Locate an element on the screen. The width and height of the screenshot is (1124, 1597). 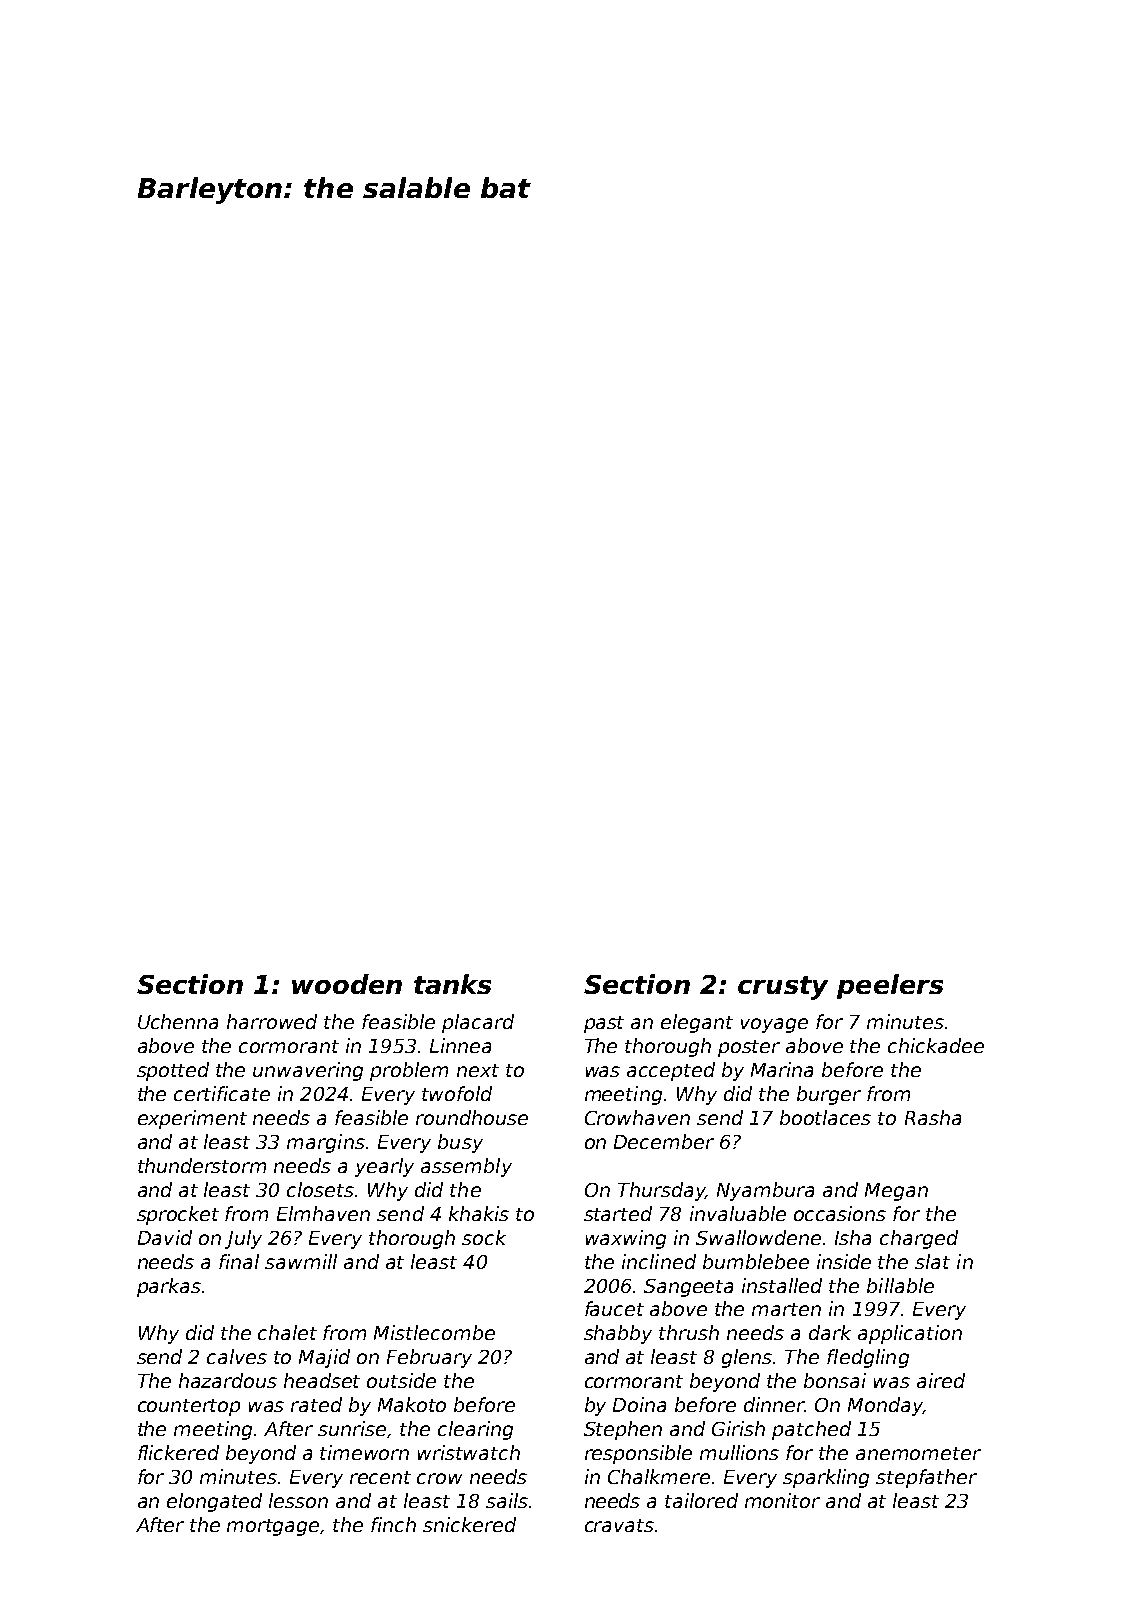
Mistlecombe is located at coordinates (434, 1332).
